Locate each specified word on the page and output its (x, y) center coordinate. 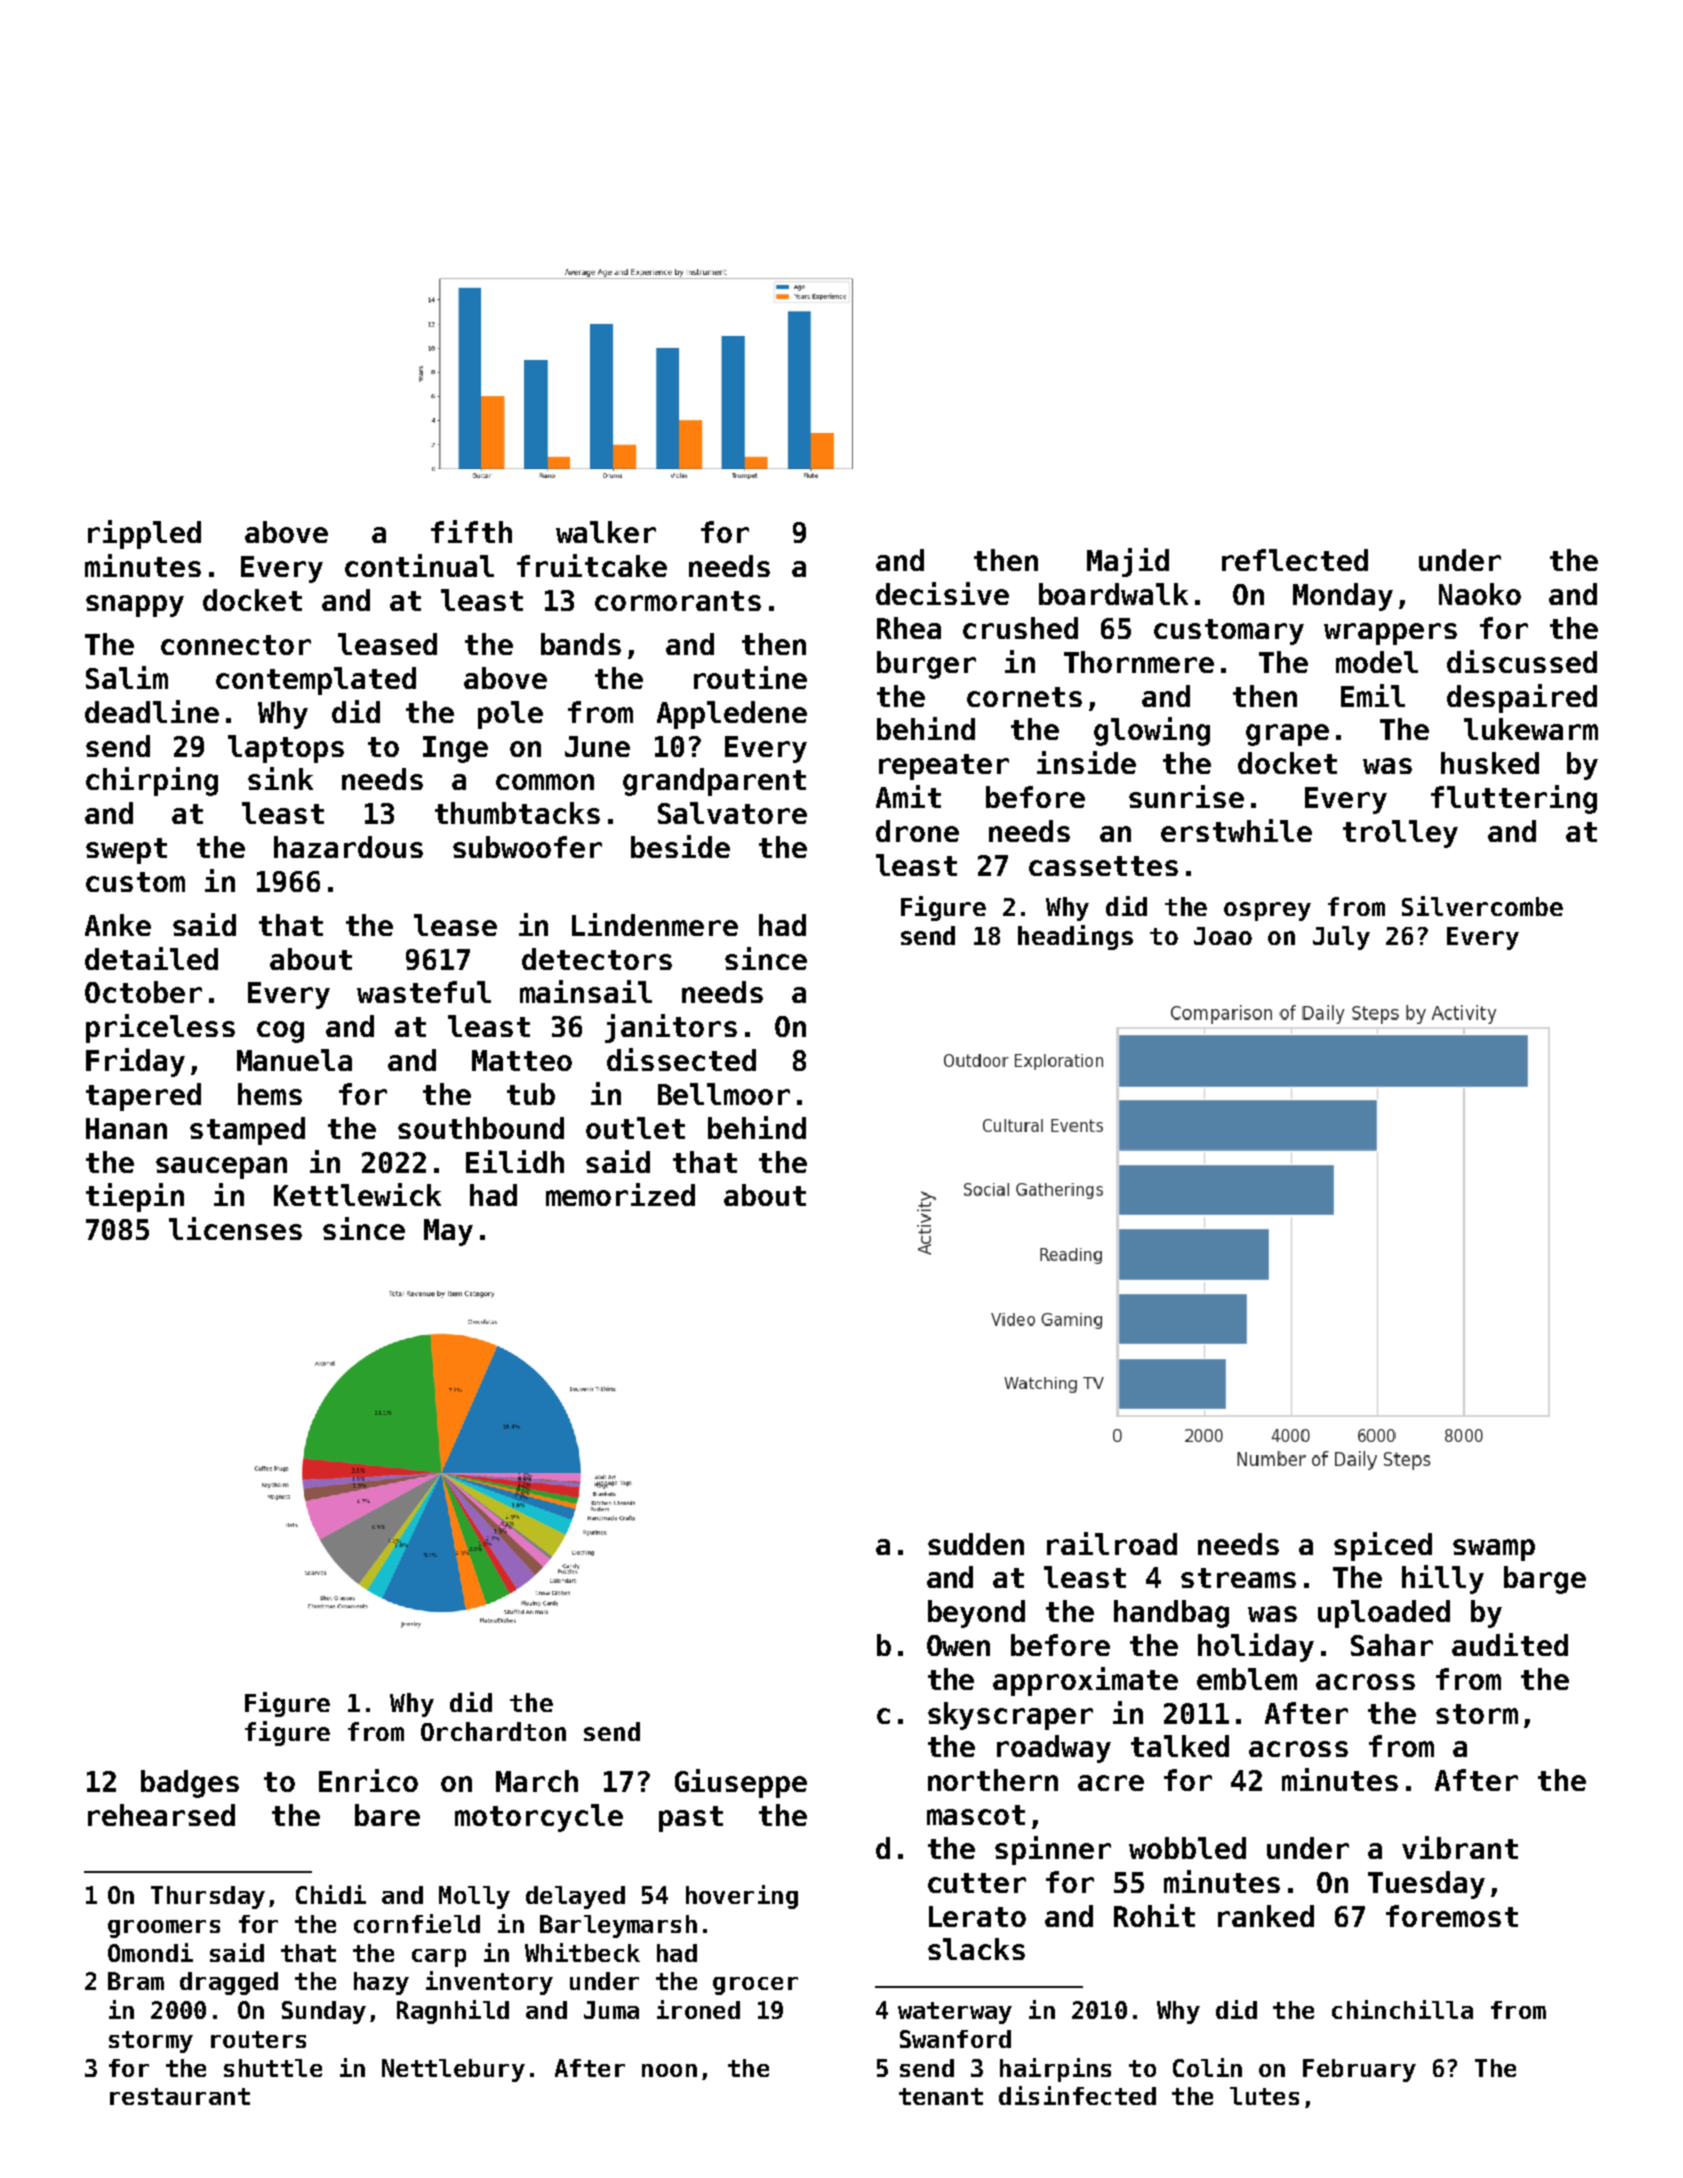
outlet (635, 1128)
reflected (1295, 560)
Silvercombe (1482, 906)
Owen (958, 1645)
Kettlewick (357, 1194)
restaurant (180, 2096)
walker (606, 532)
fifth (471, 531)
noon (669, 2070)
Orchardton (493, 1731)
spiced (1383, 1546)
